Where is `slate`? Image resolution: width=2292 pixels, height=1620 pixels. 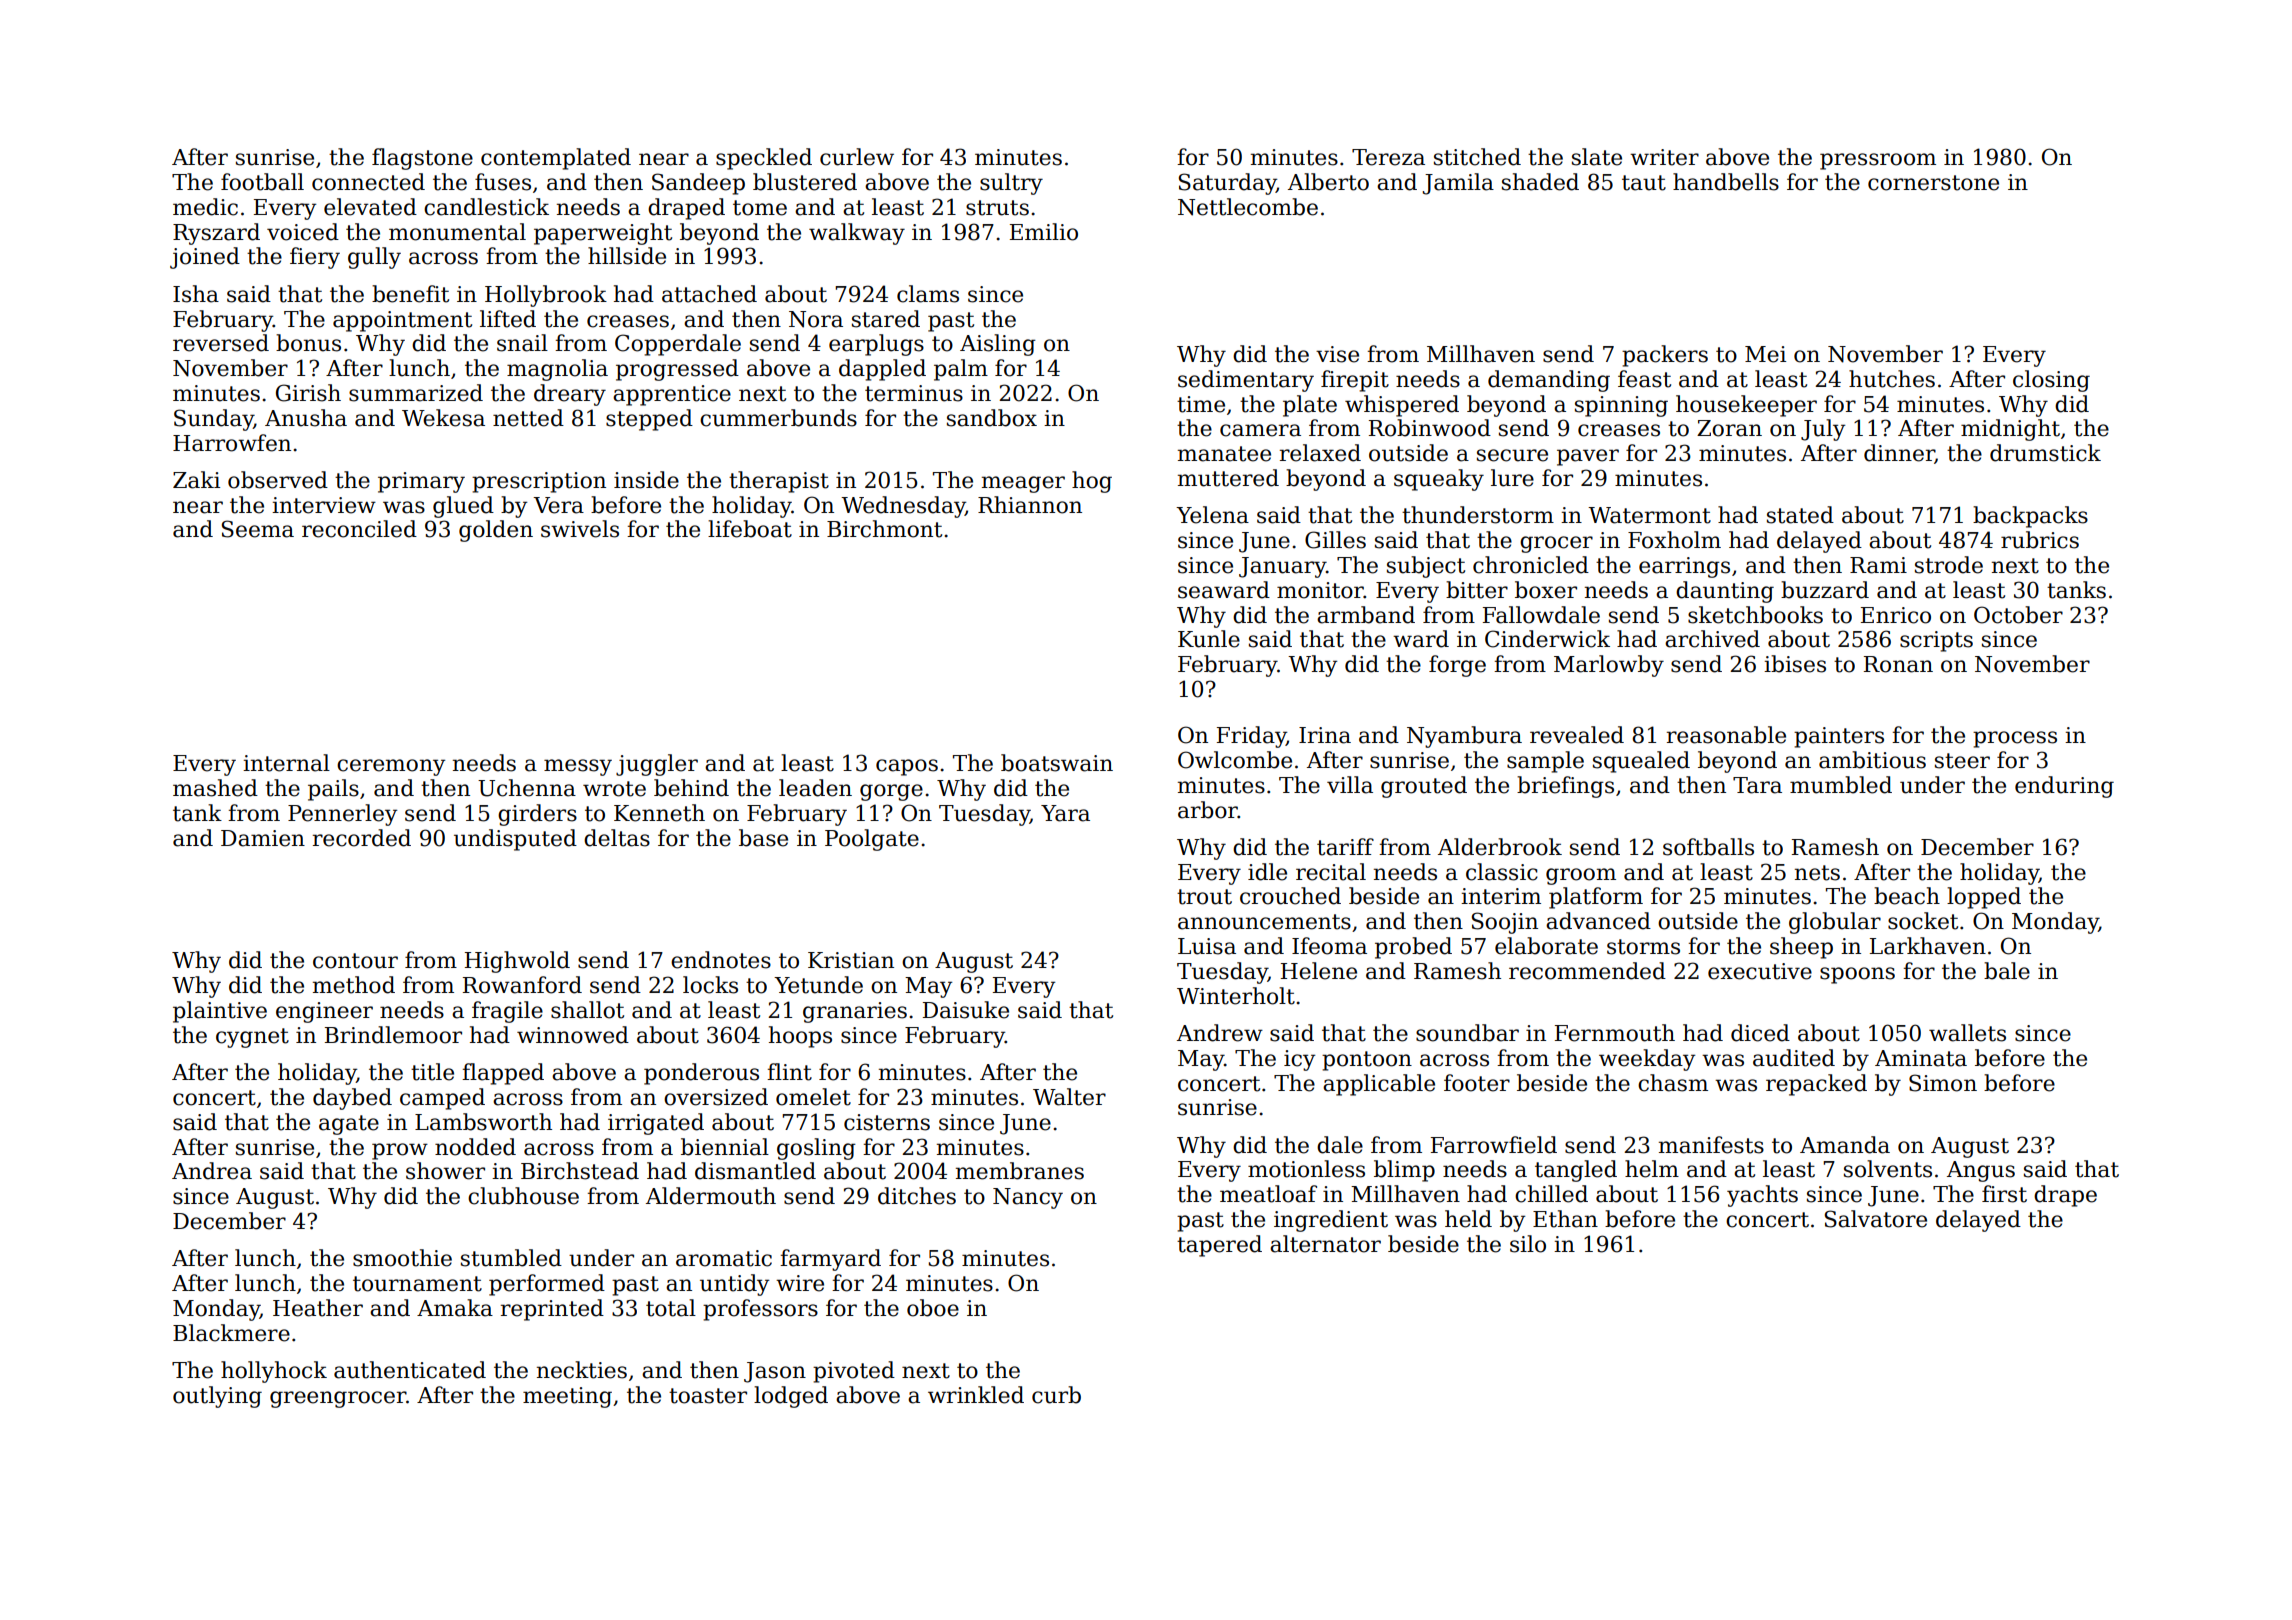 slate is located at coordinates (1597, 157).
